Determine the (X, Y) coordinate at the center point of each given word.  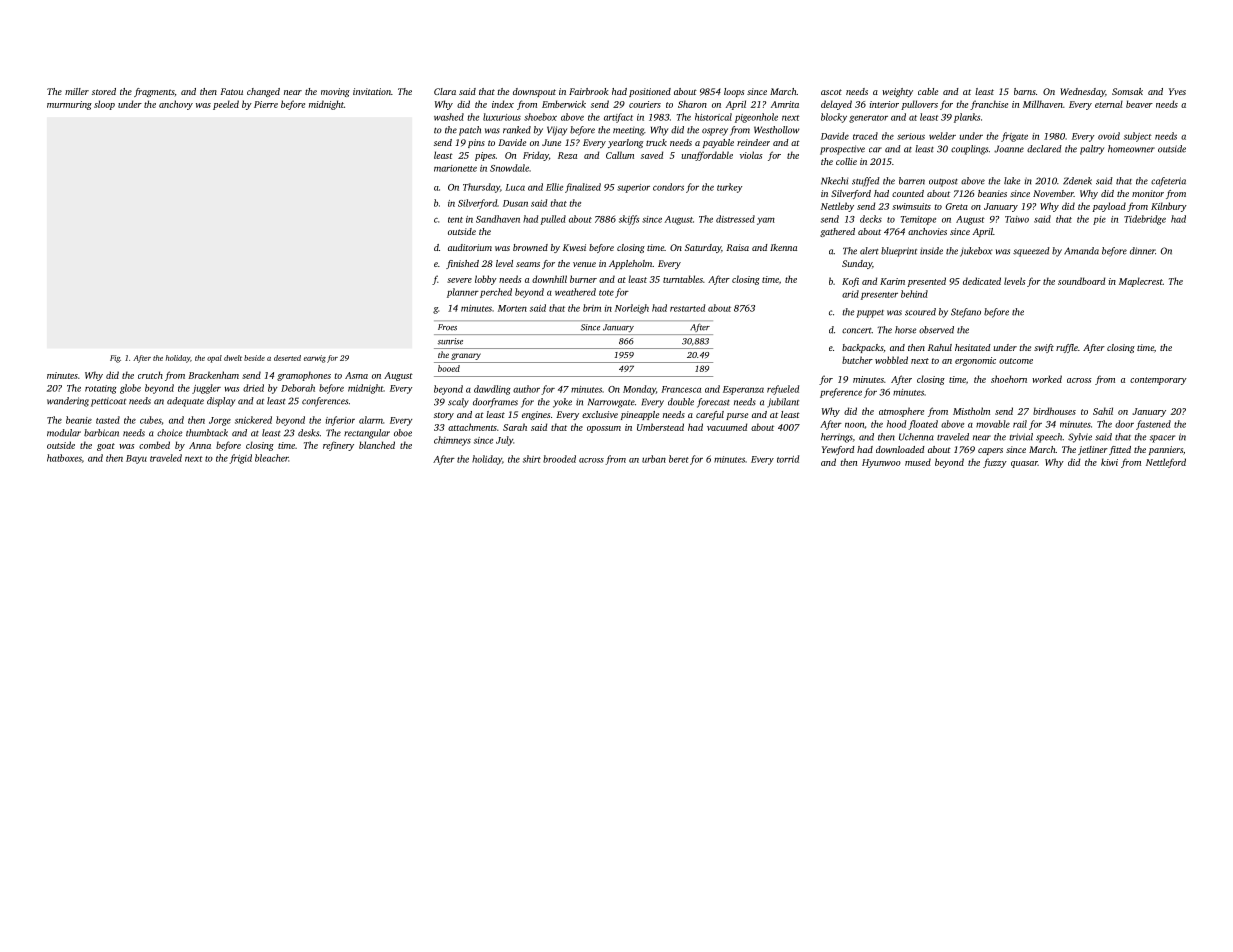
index (503, 104)
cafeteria (1168, 182)
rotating (101, 389)
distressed (735, 219)
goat (106, 447)
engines (536, 415)
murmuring (69, 105)
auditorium (470, 247)
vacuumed (727, 427)
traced (865, 136)
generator (868, 119)
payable (718, 143)
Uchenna (916, 437)
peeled (226, 105)
